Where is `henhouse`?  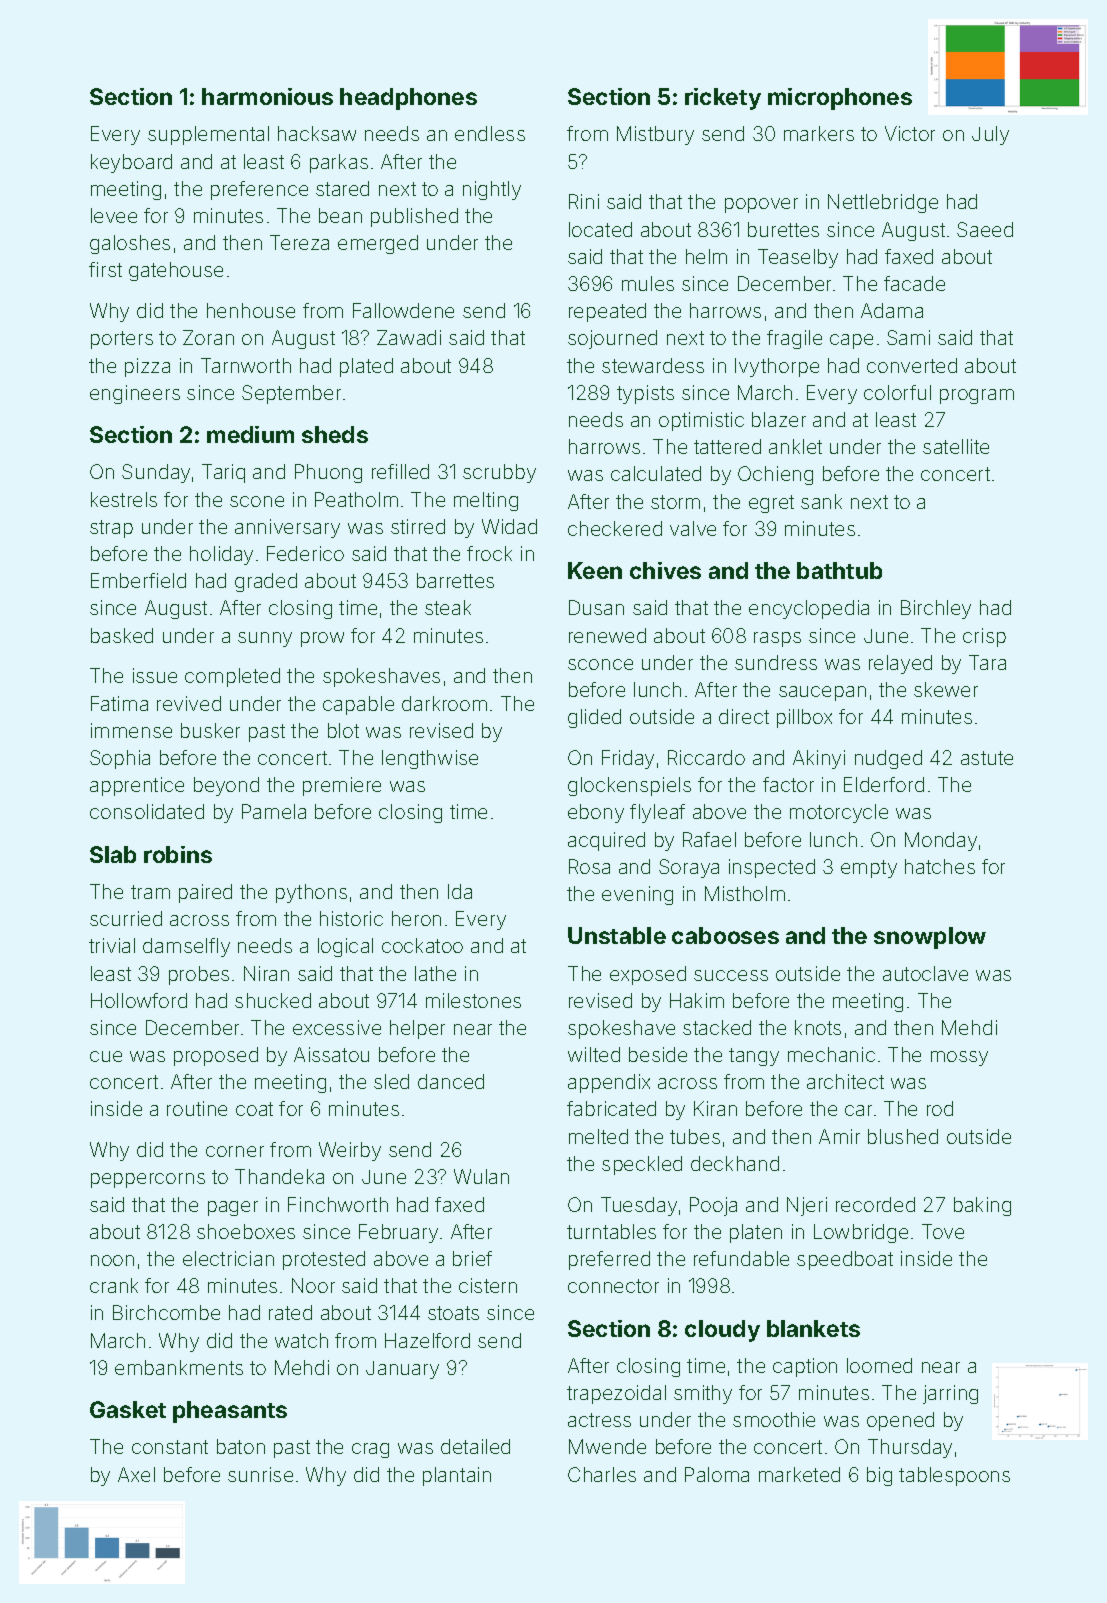 henhouse is located at coordinates (251, 310).
